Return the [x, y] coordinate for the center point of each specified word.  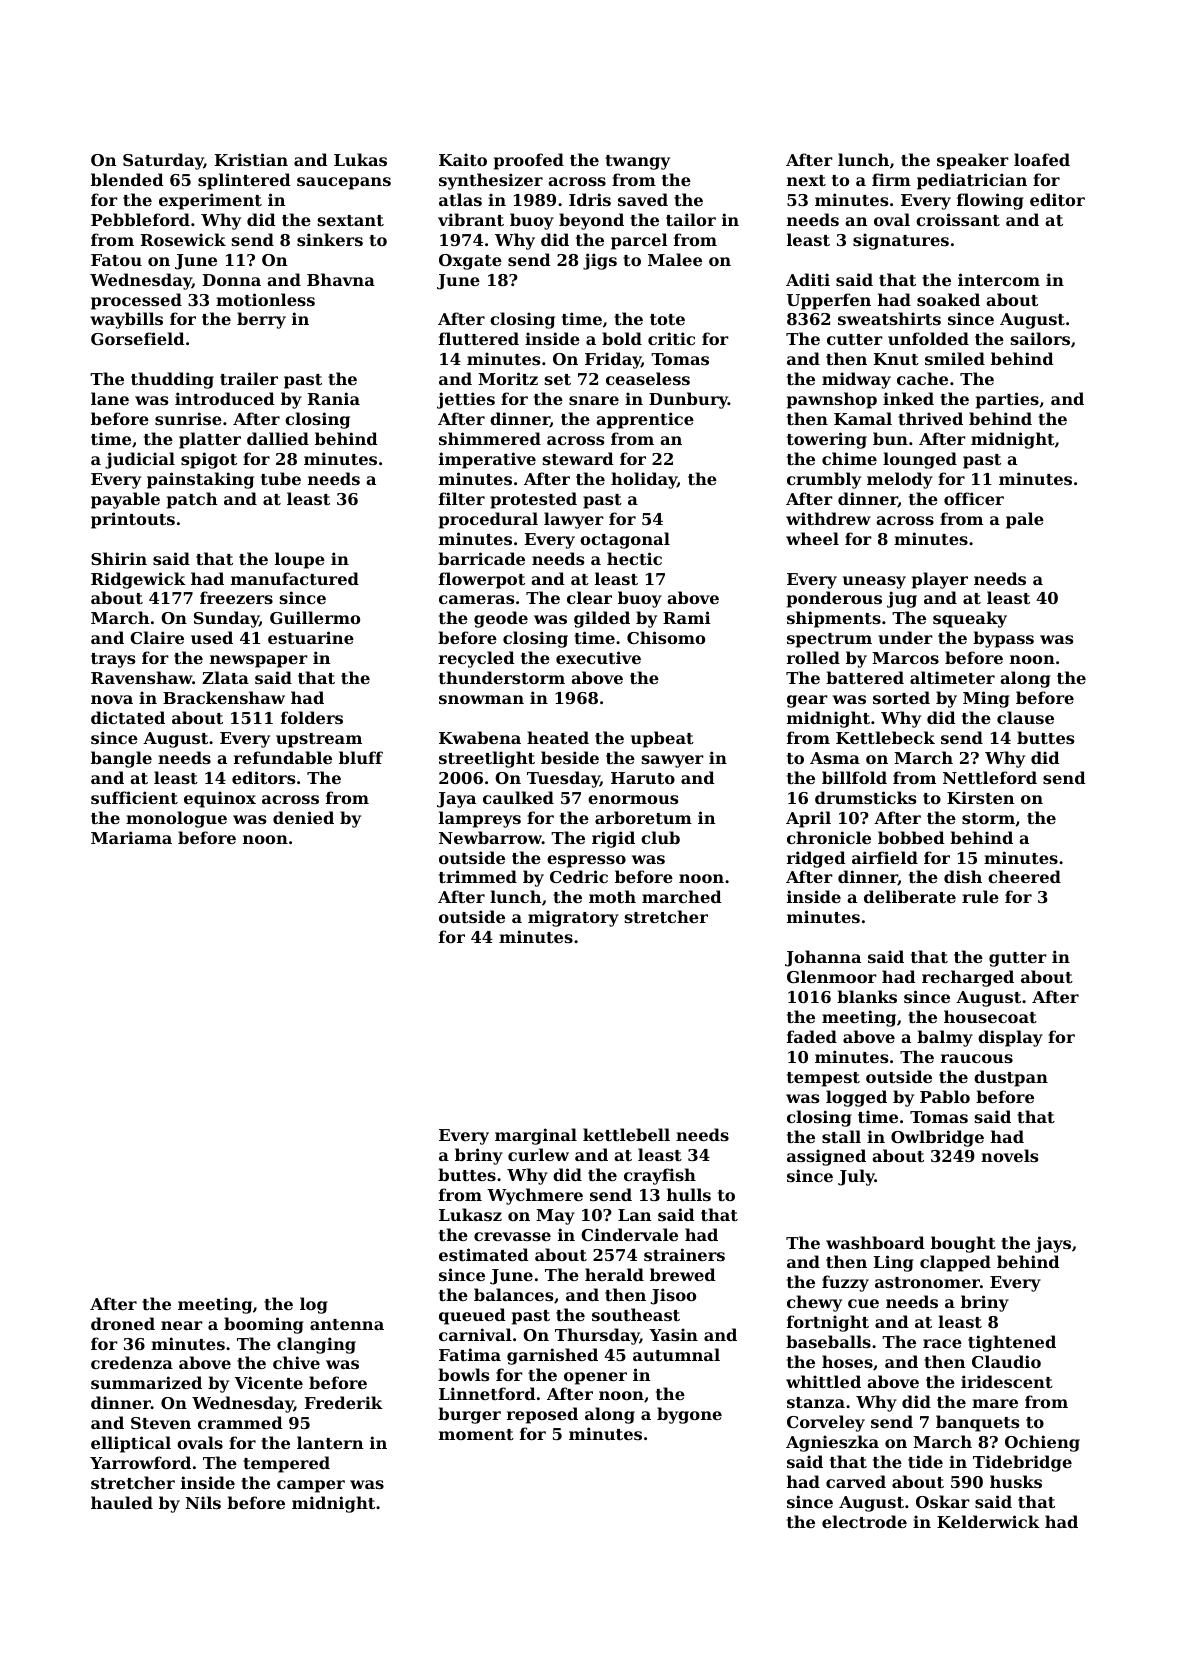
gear [807, 701]
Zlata [225, 677]
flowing [990, 201]
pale [1025, 520]
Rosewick [183, 239]
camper [311, 1486]
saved [643, 199]
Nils [203, 1502]
